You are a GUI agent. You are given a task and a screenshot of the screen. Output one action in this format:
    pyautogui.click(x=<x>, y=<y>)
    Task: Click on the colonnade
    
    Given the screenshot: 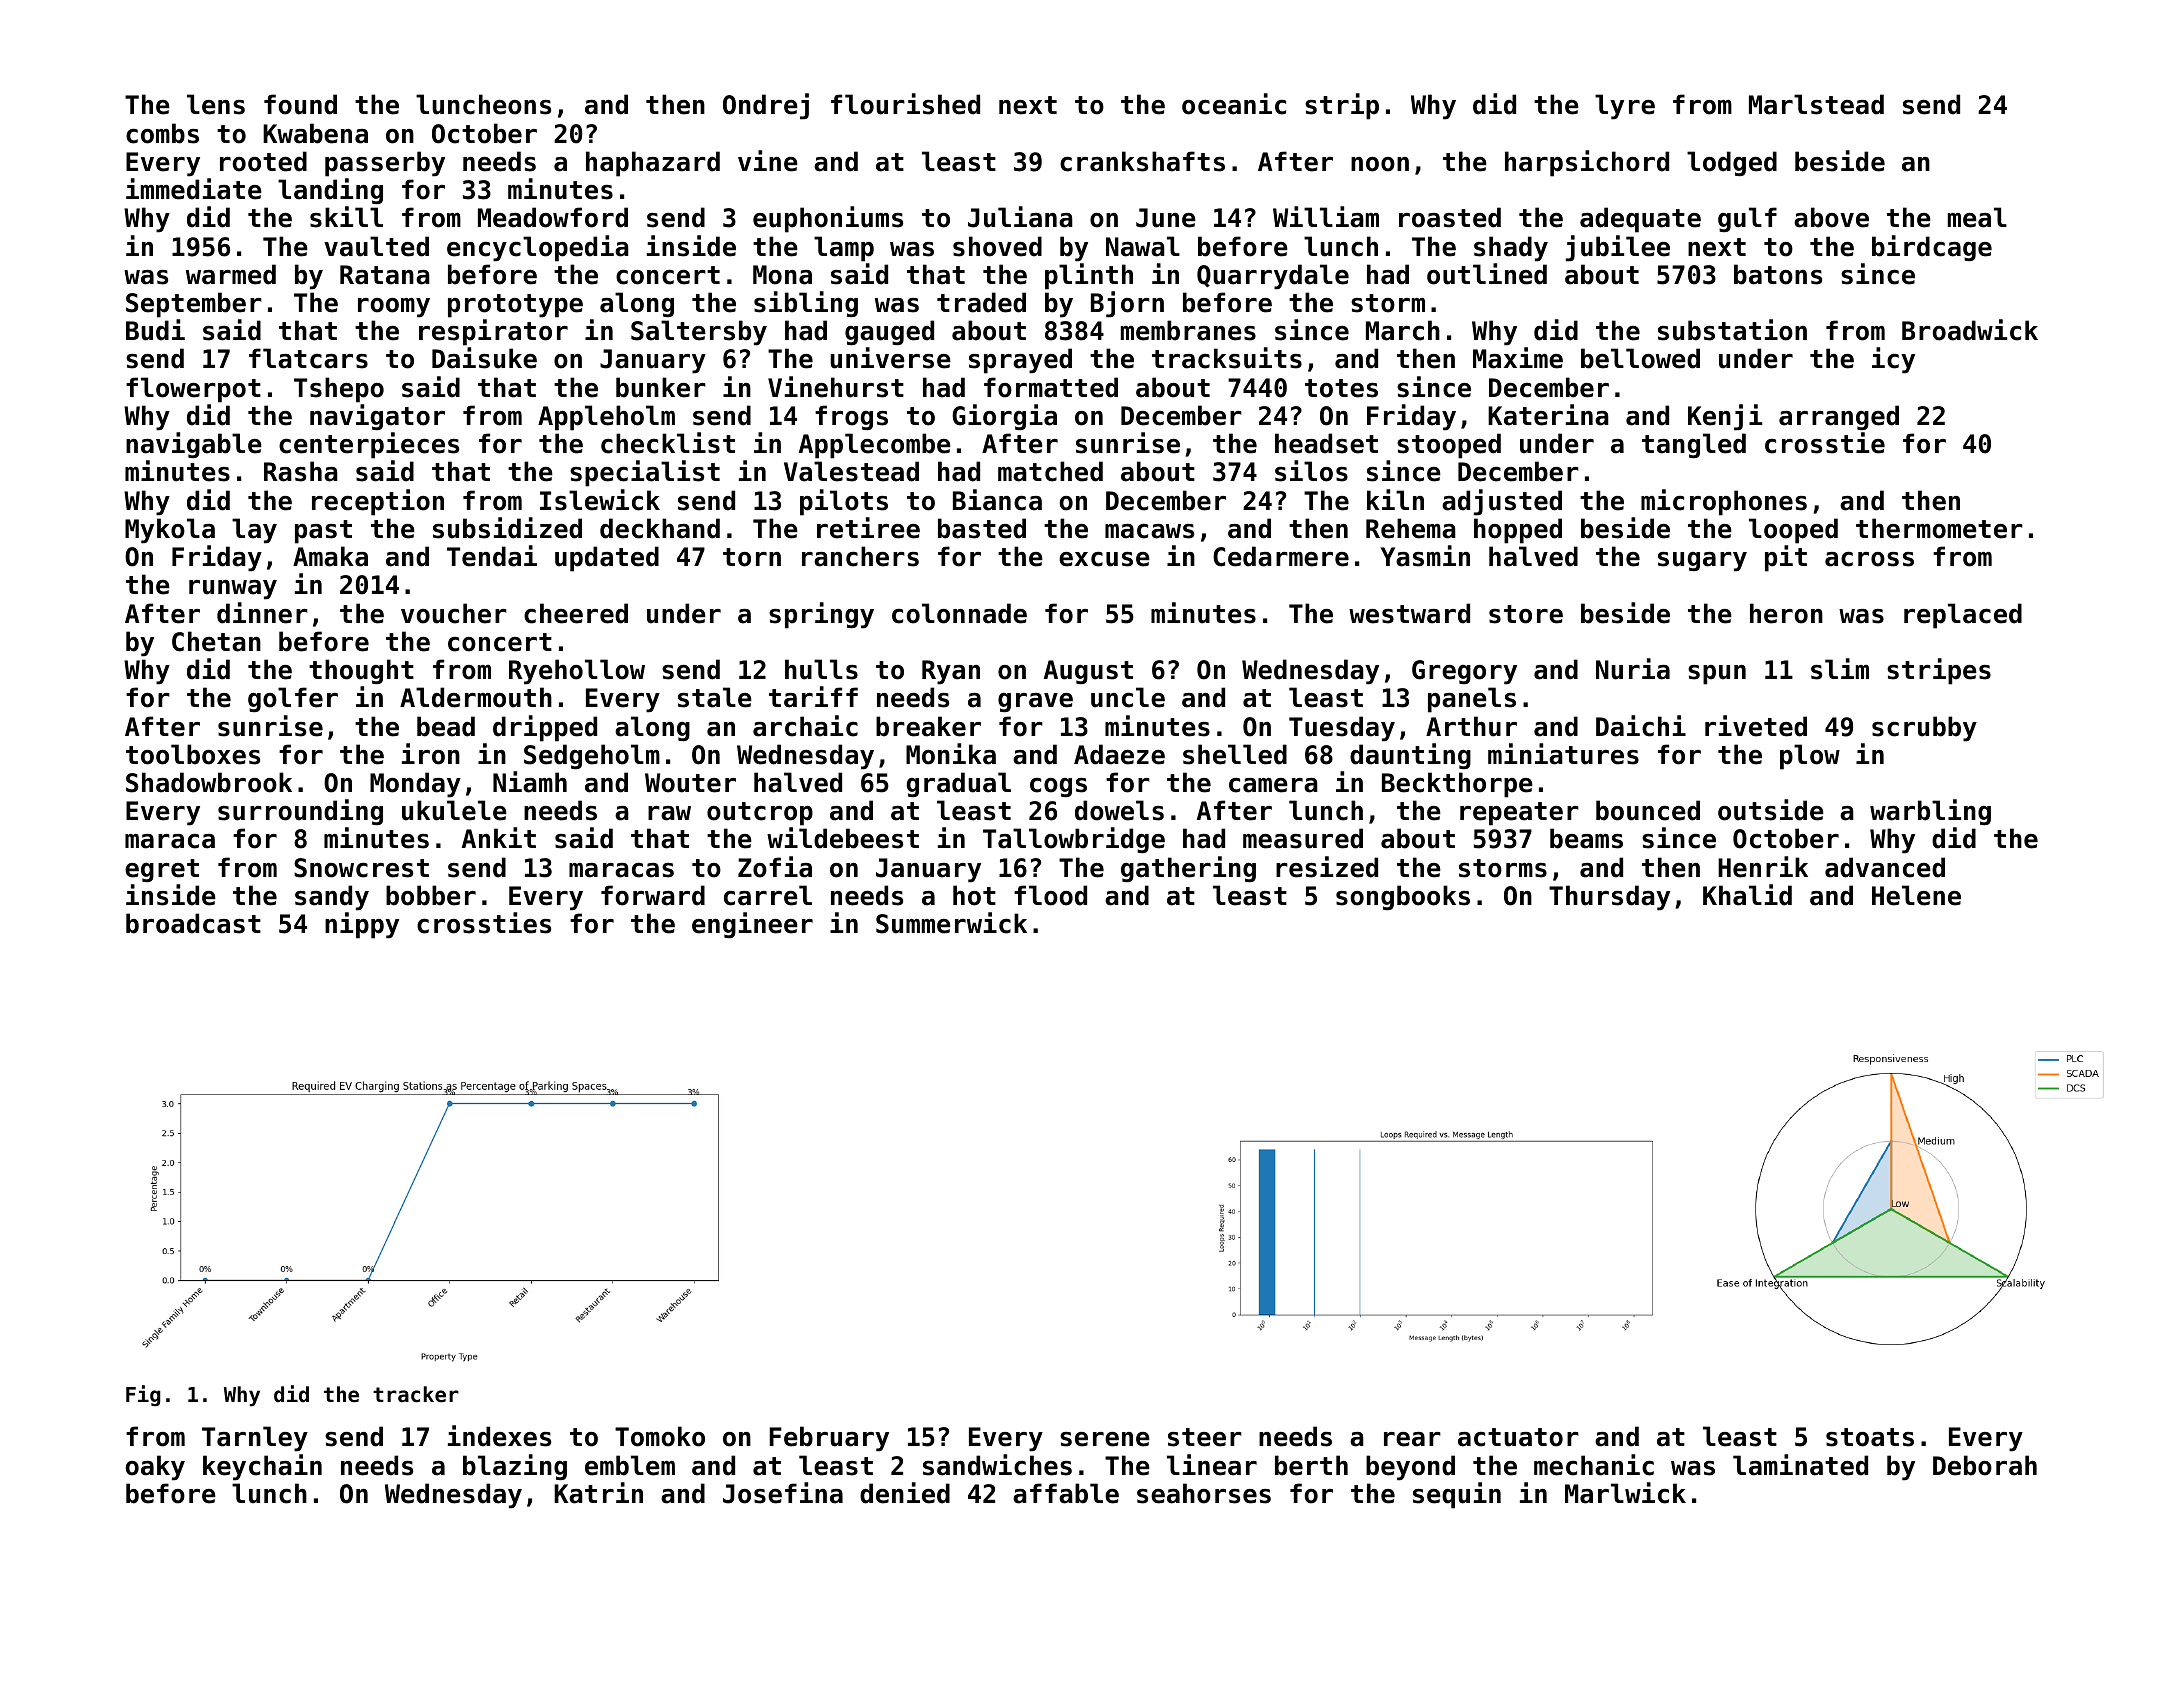 What is the action you would take?
    pyautogui.click(x=959, y=613)
